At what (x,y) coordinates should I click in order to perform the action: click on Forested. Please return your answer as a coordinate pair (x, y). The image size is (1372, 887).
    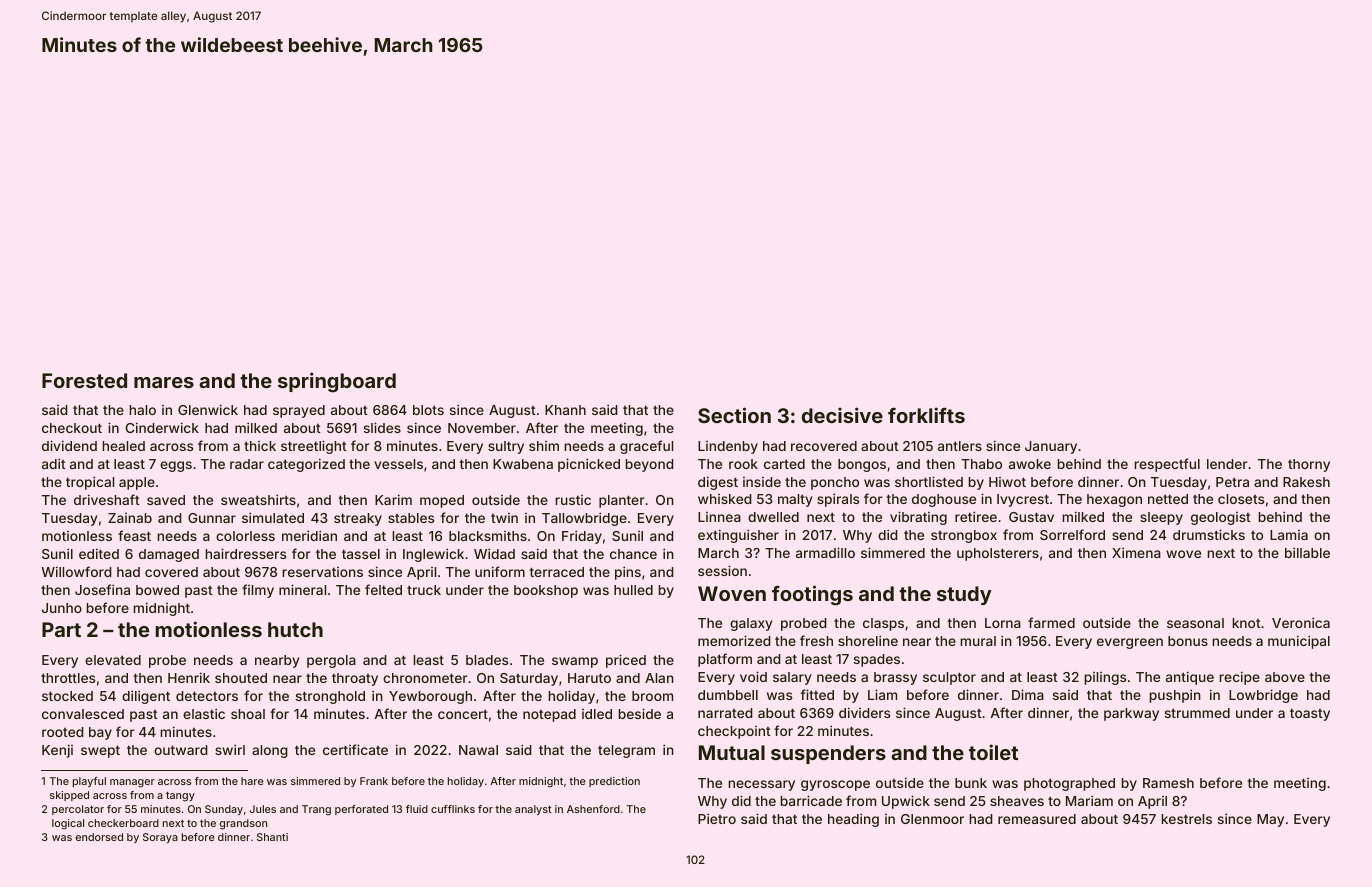
    Looking at the image, I should click on (84, 380).
